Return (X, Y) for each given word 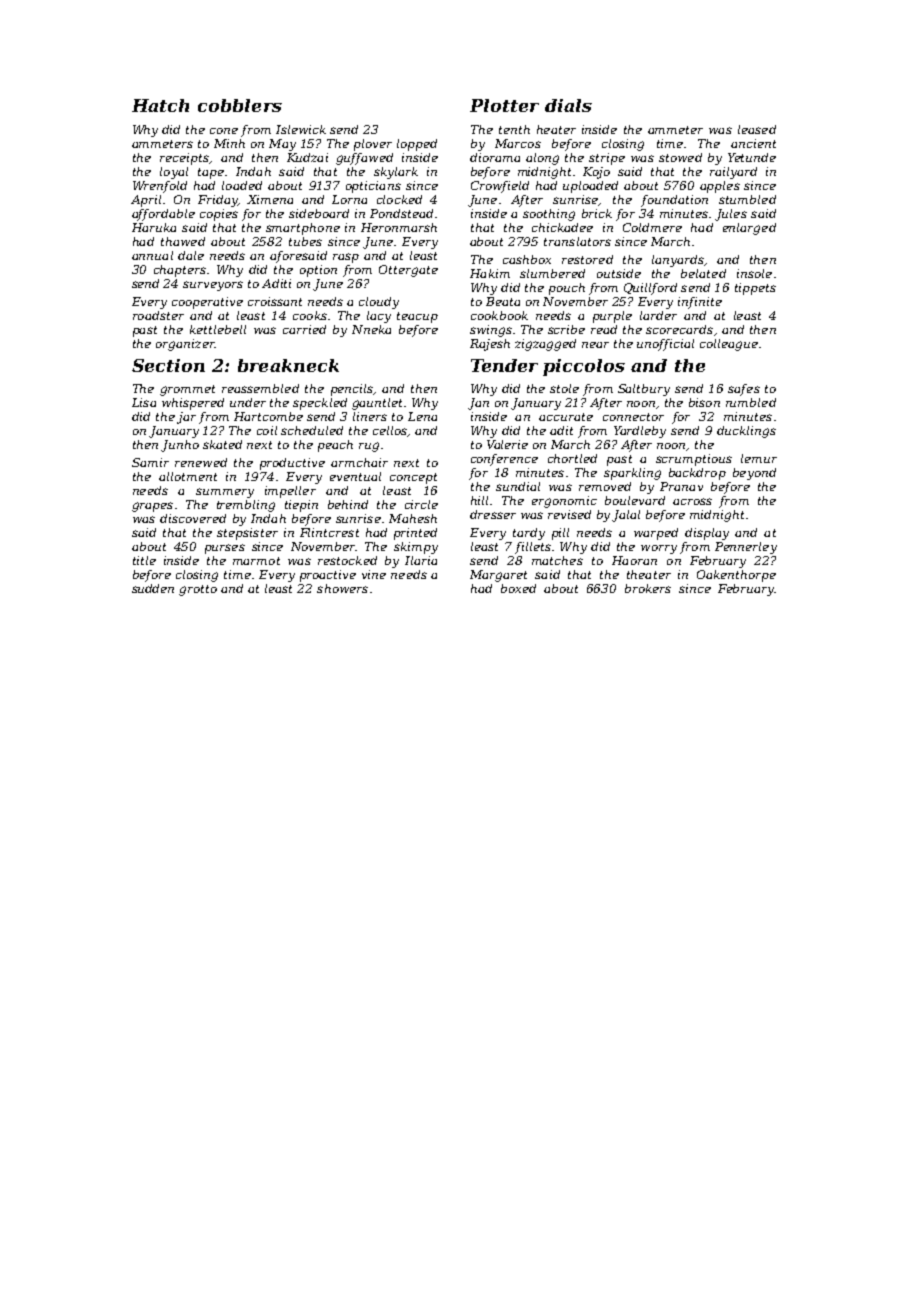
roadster (158, 315)
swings (491, 331)
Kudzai (307, 157)
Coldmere (652, 227)
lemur (759, 458)
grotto (198, 590)
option (318, 271)
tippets (755, 289)
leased (757, 129)
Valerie (507, 444)
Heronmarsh (399, 227)
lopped (417, 145)
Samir (150, 462)
